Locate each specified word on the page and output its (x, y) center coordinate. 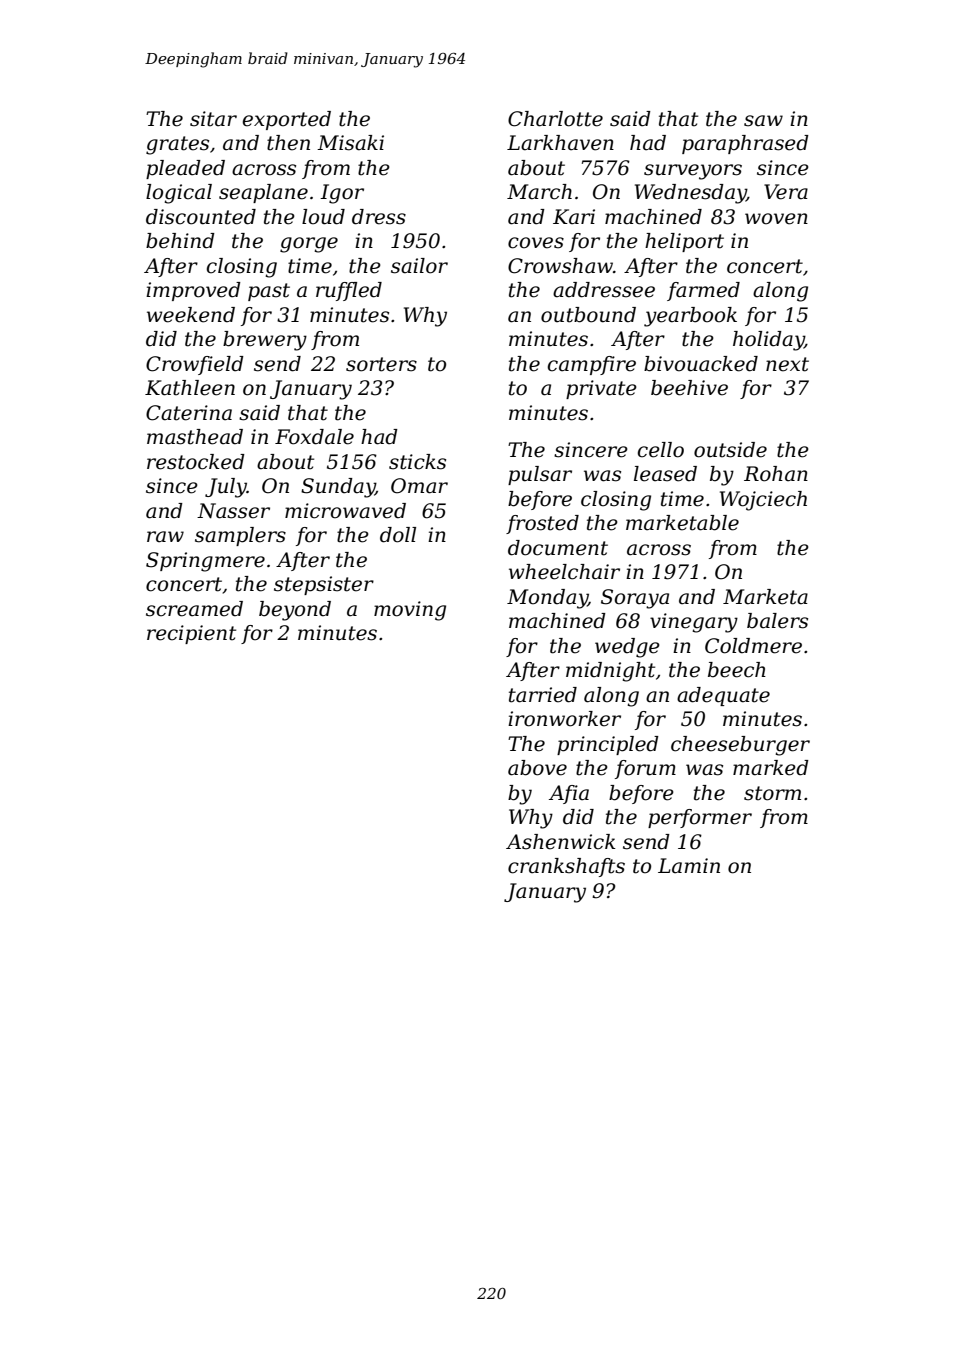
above (537, 768)
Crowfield (195, 365)
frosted (542, 524)
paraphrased (745, 144)
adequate (723, 696)
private (601, 389)
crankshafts (566, 867)
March (539, 192)
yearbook (690, 317)
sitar (213, 119)
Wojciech (763, 501)
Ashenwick (561, 842)
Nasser (233, 511)
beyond (295, 611)
